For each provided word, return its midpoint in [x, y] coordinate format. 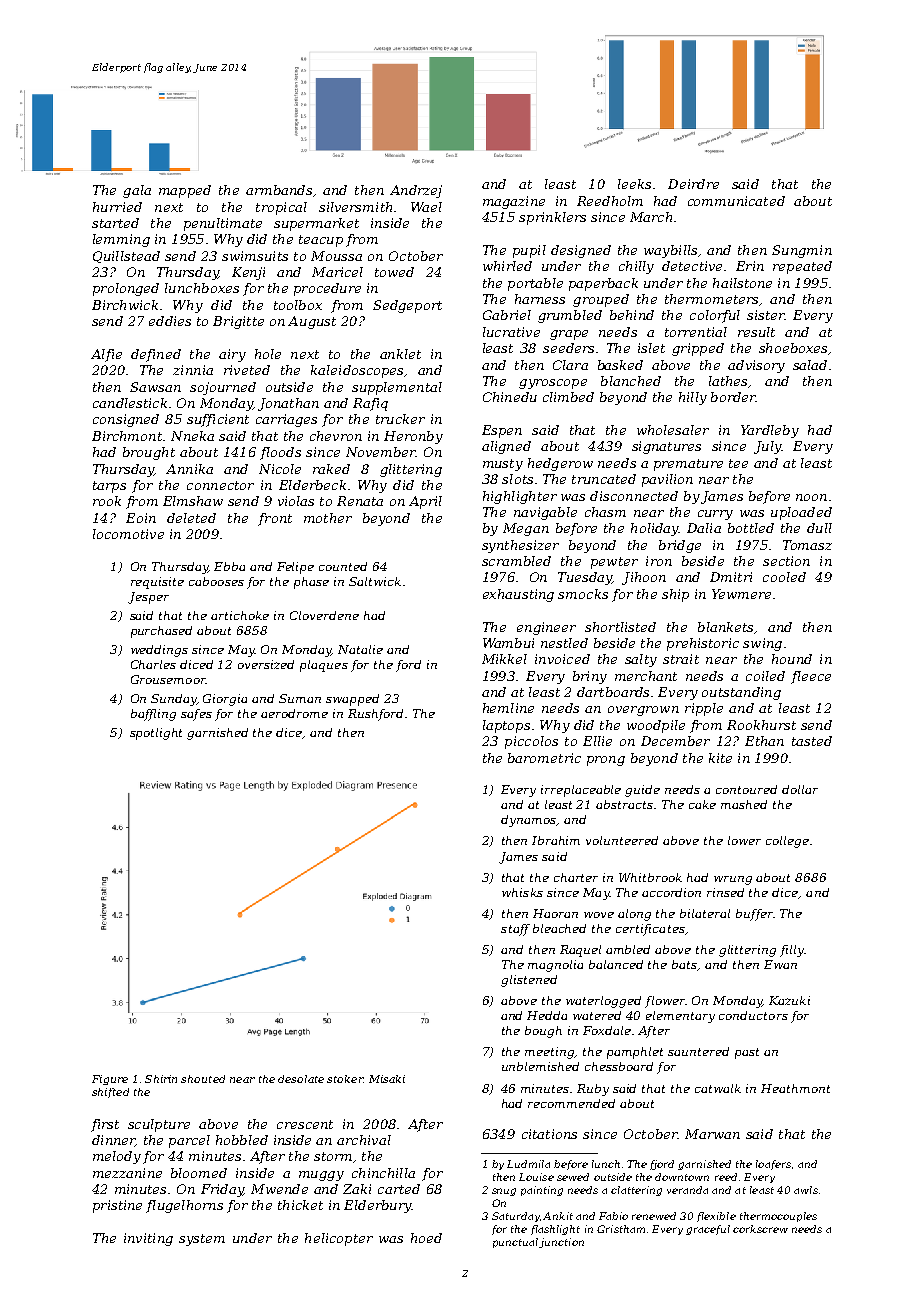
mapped [185, 191]
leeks [634, 184]
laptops [506, 726]
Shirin [161, 1079]
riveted [247, 370]
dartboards [613, 692]
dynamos [528, 821]
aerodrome [294, 713]
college [787, 842]
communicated [736, 201]
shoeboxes [793, 348]
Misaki [387, 1079]
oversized [266, 664]
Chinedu [510, 397]
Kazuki [789, 1000]
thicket [300, 1205]
